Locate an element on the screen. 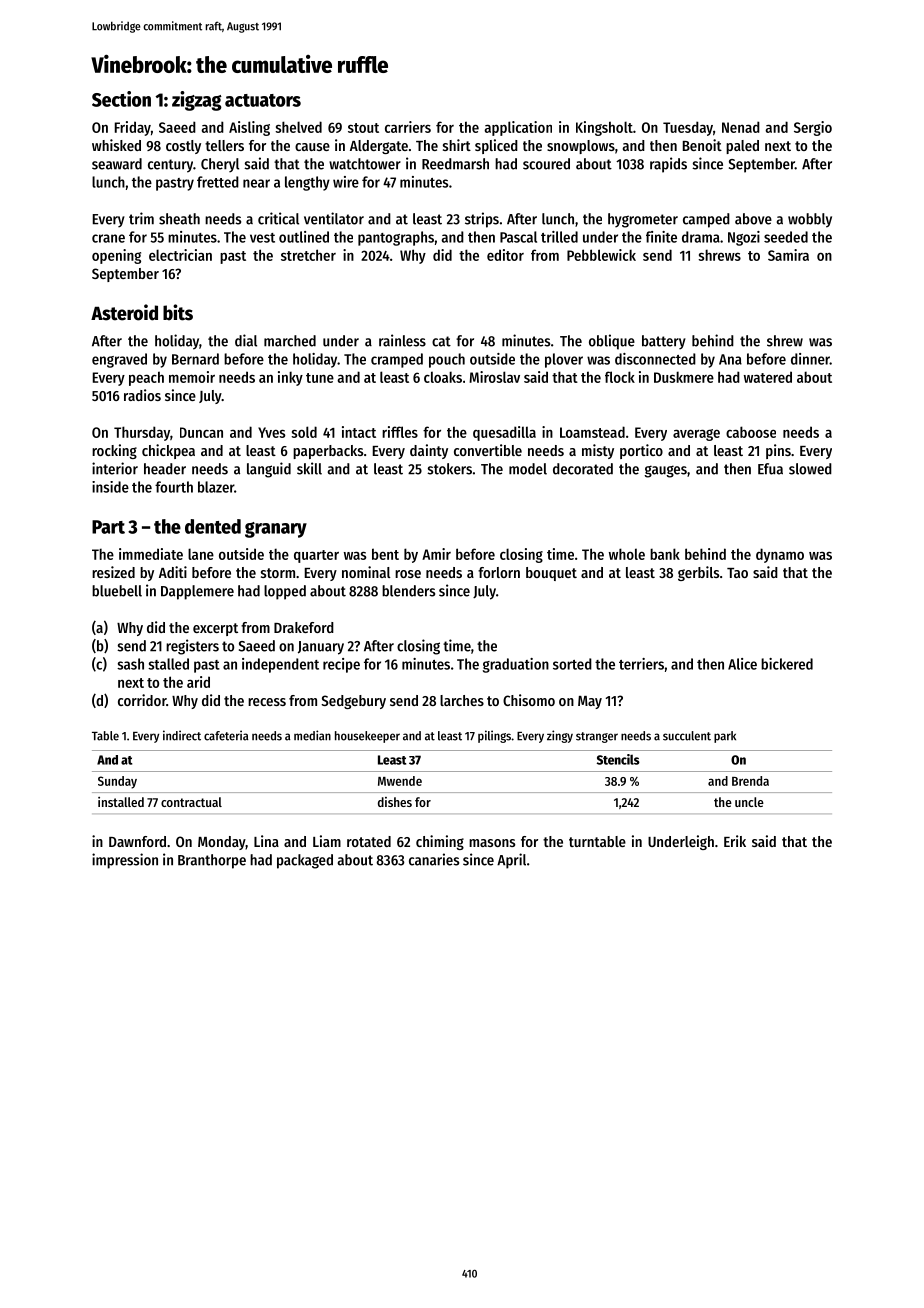 The image size is (924, 1308). housekeeper is located at coordinates (367, 737).
